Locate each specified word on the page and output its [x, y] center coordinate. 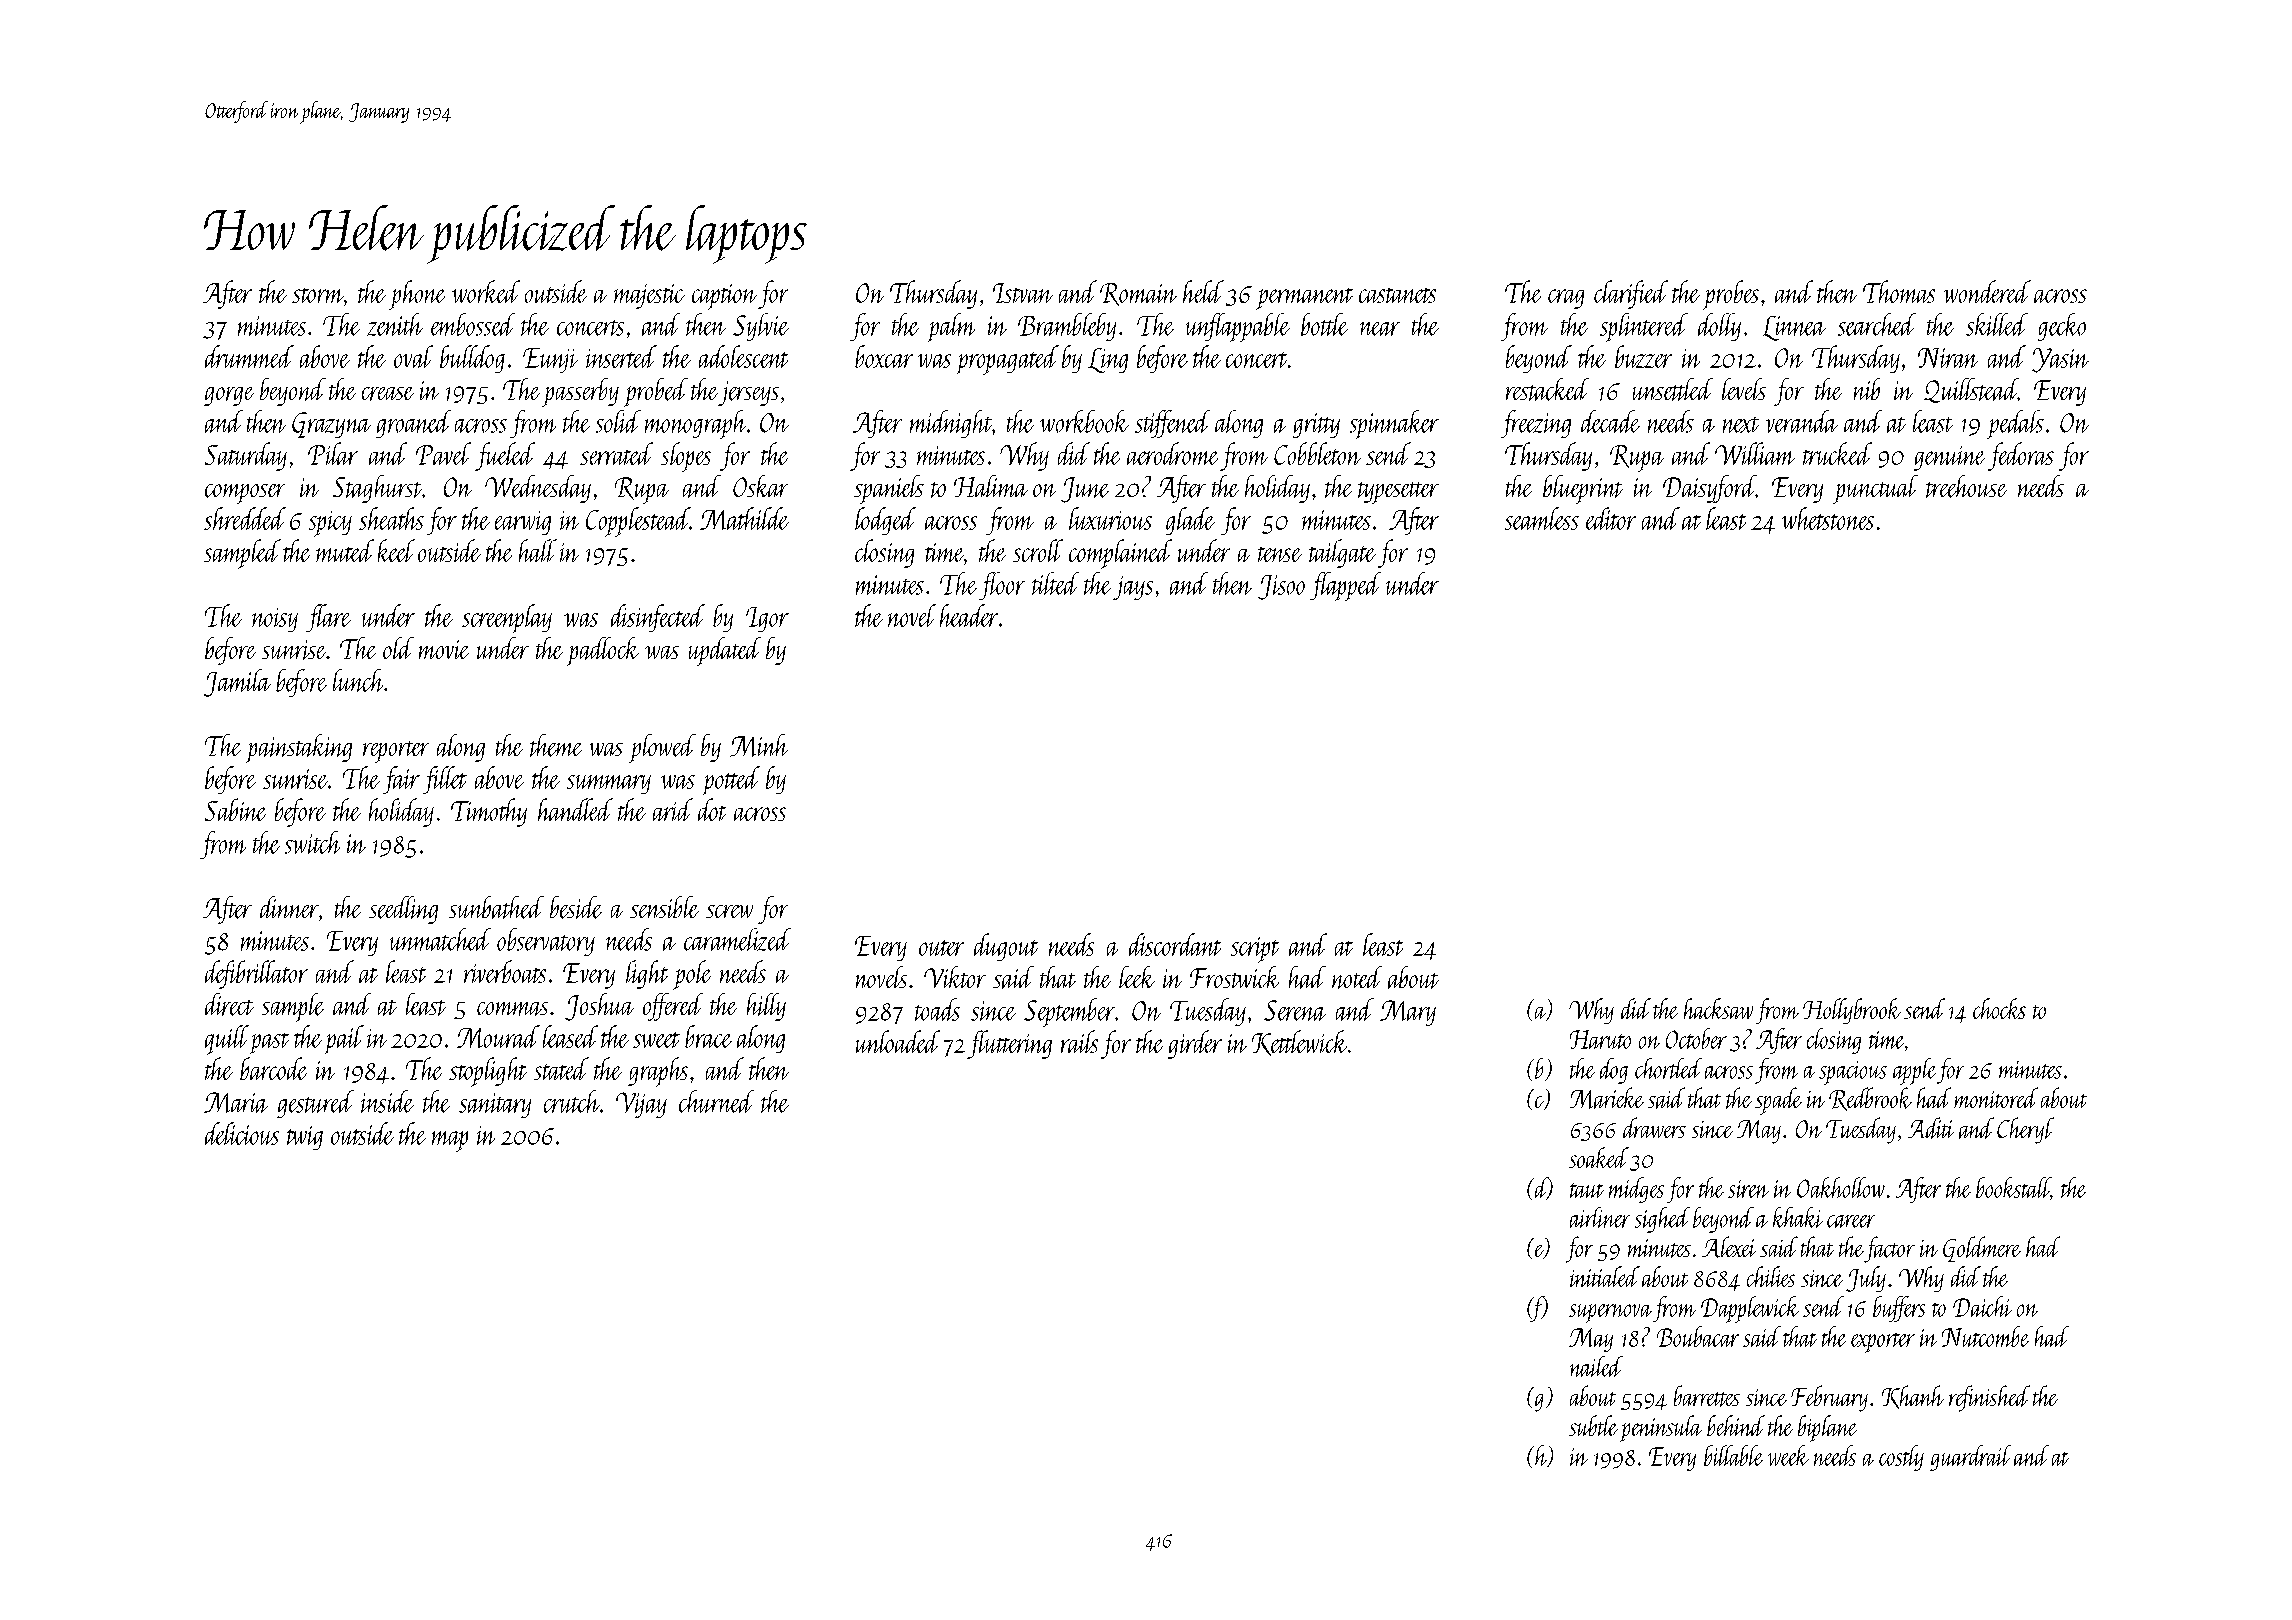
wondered [1987, 291]
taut [1587, 1190]
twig [305, 1138]
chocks [1999, 1008]
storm [318, 295]
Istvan [1023, 293]
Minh [759, 745]
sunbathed [496, 907]
